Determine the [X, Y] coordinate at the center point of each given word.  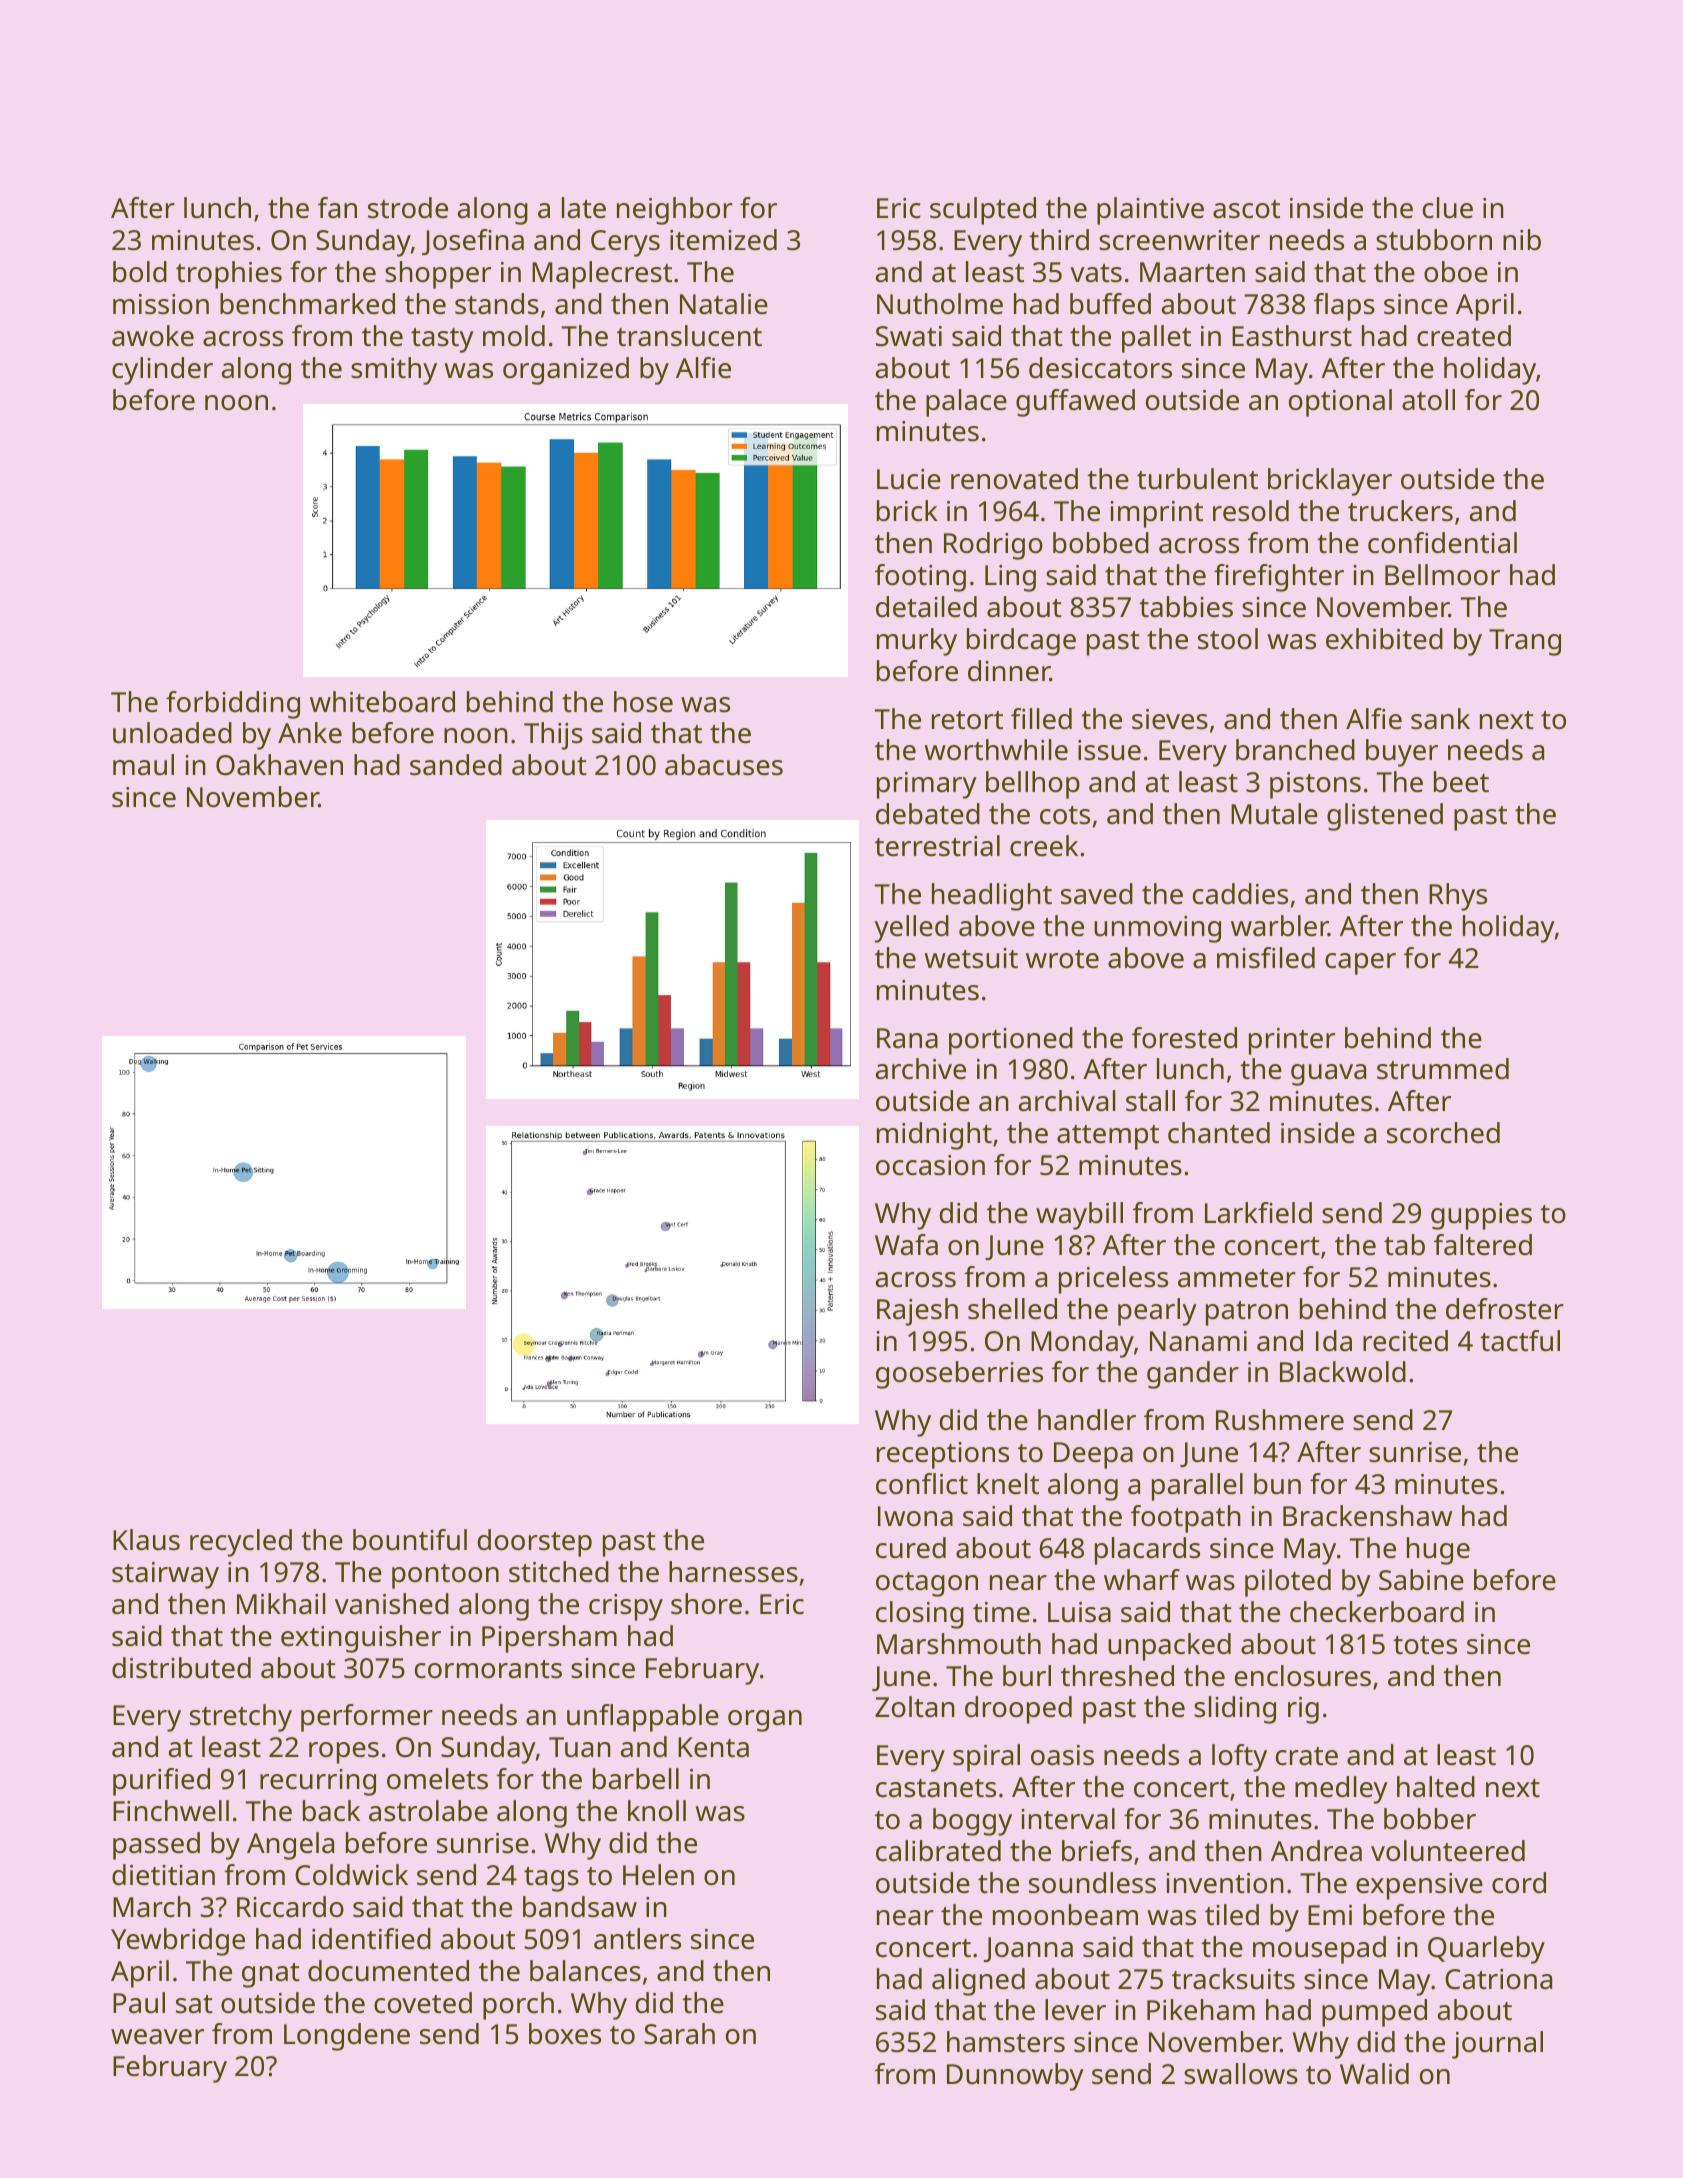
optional [1340, 403]
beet [1461, 782]
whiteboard [382, 702]
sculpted [983, 211]
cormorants [488, 1669]
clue [1448, 208]
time [1001, 1612]
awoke [153, 336]
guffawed [1075, 403]
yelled [912, 929]
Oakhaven [279, 765]
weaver [157, 2037]
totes [1425, 1645]
